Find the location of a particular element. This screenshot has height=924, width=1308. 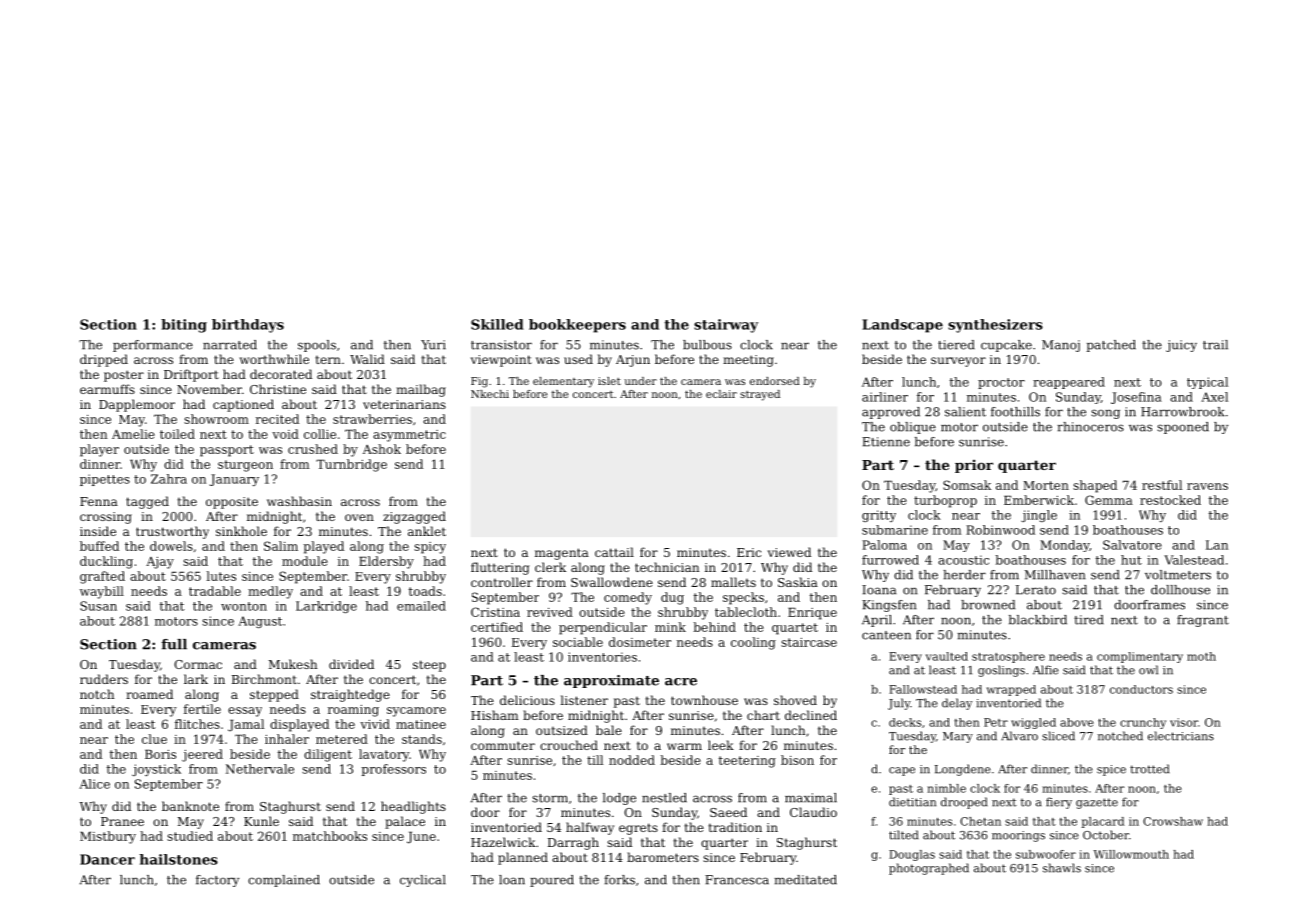

biting is located at coordinates (184, 326).
